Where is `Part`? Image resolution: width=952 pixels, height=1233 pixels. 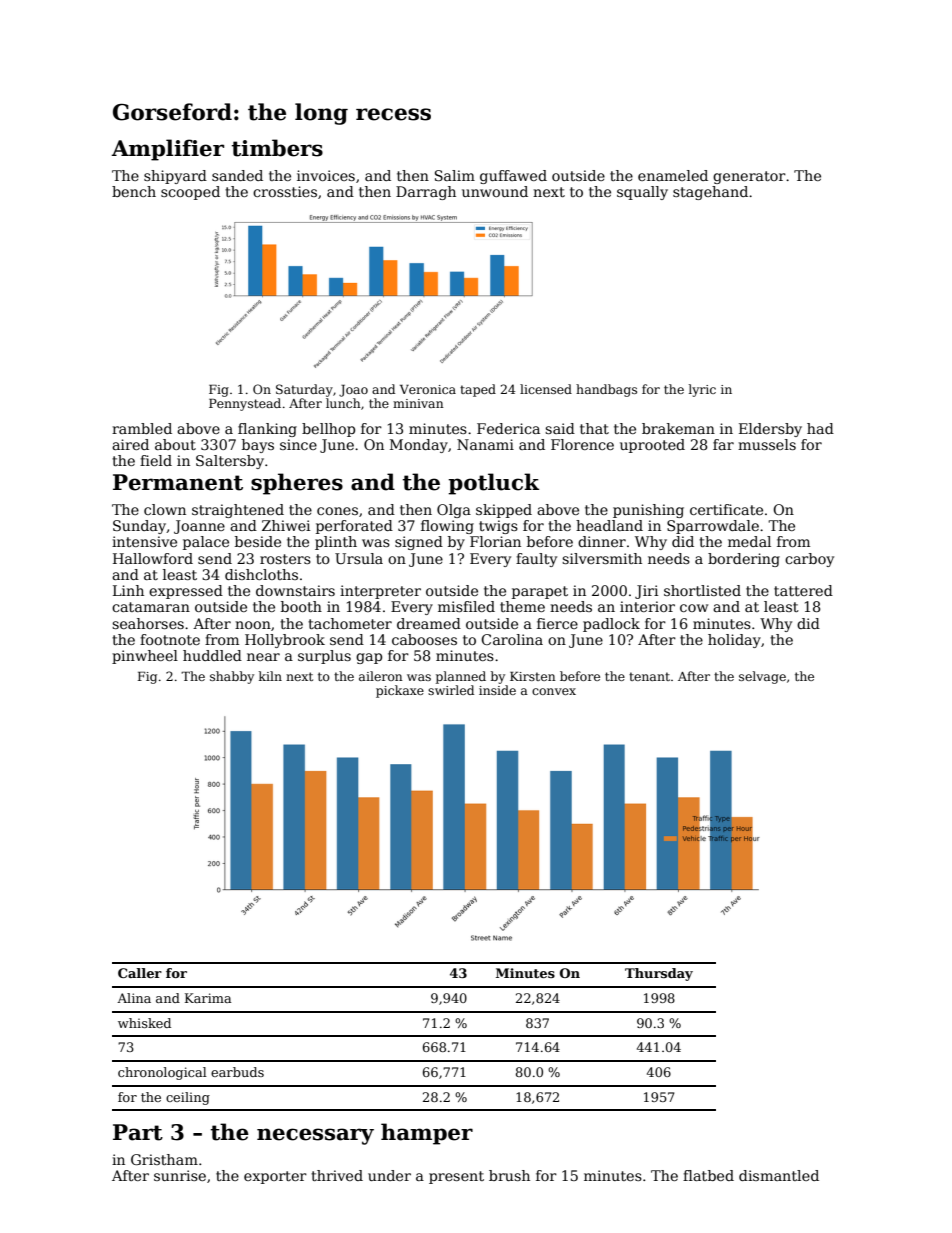 Part is located at coordinates (138, 1132).
